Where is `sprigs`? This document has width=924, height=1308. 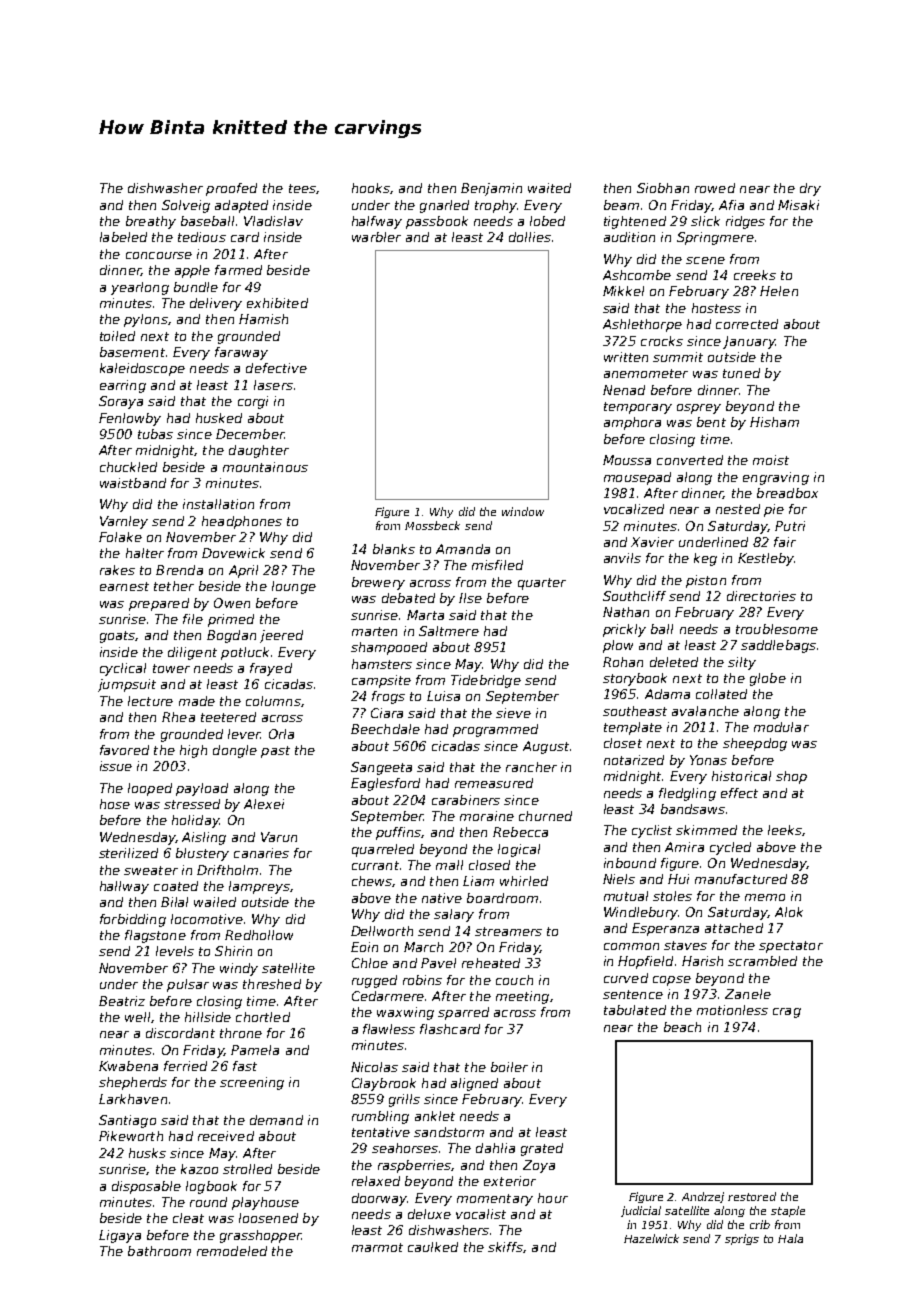 sprigs is located at coordinates (742, 1239).
